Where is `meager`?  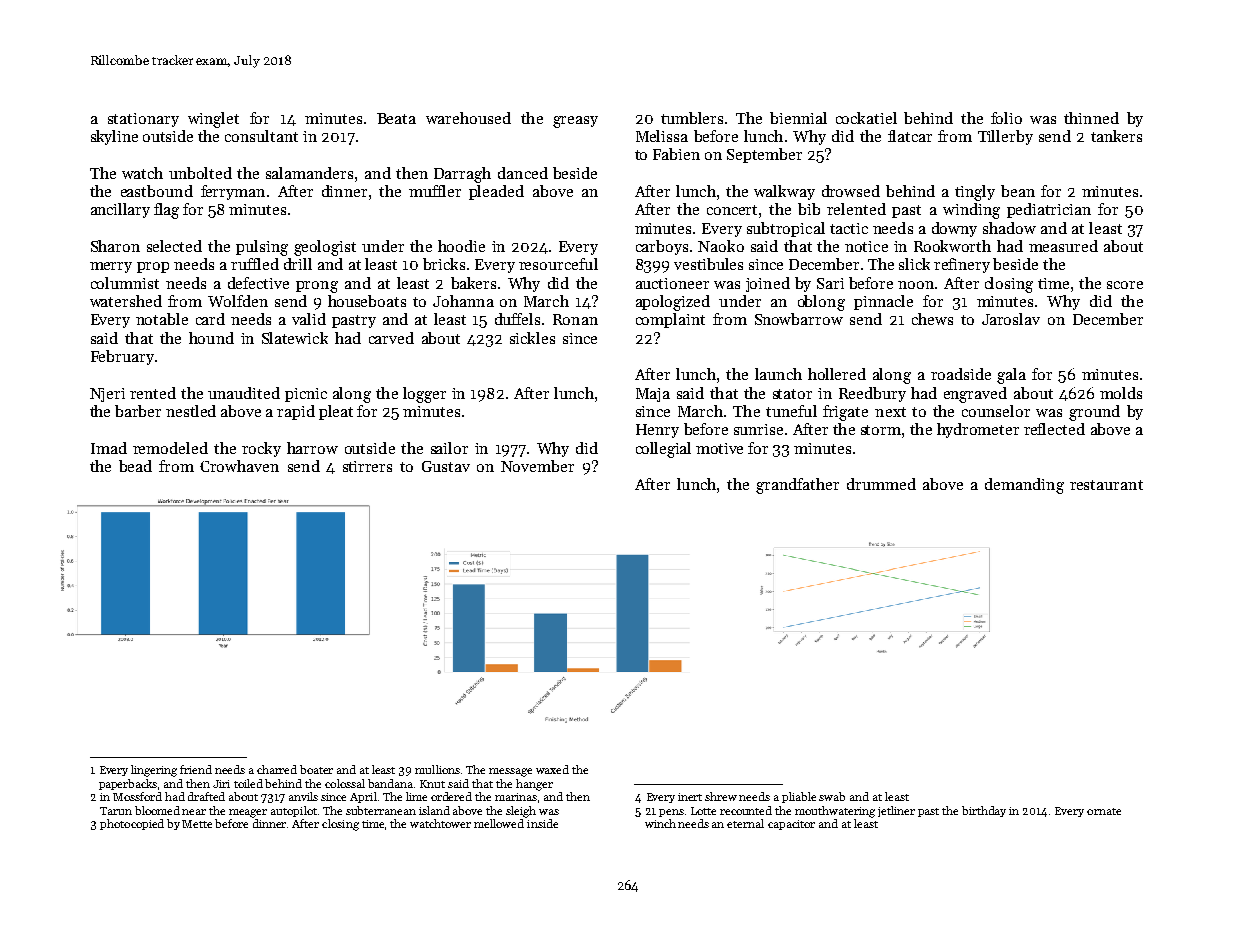 meager is located at coordinates (248, 813).
